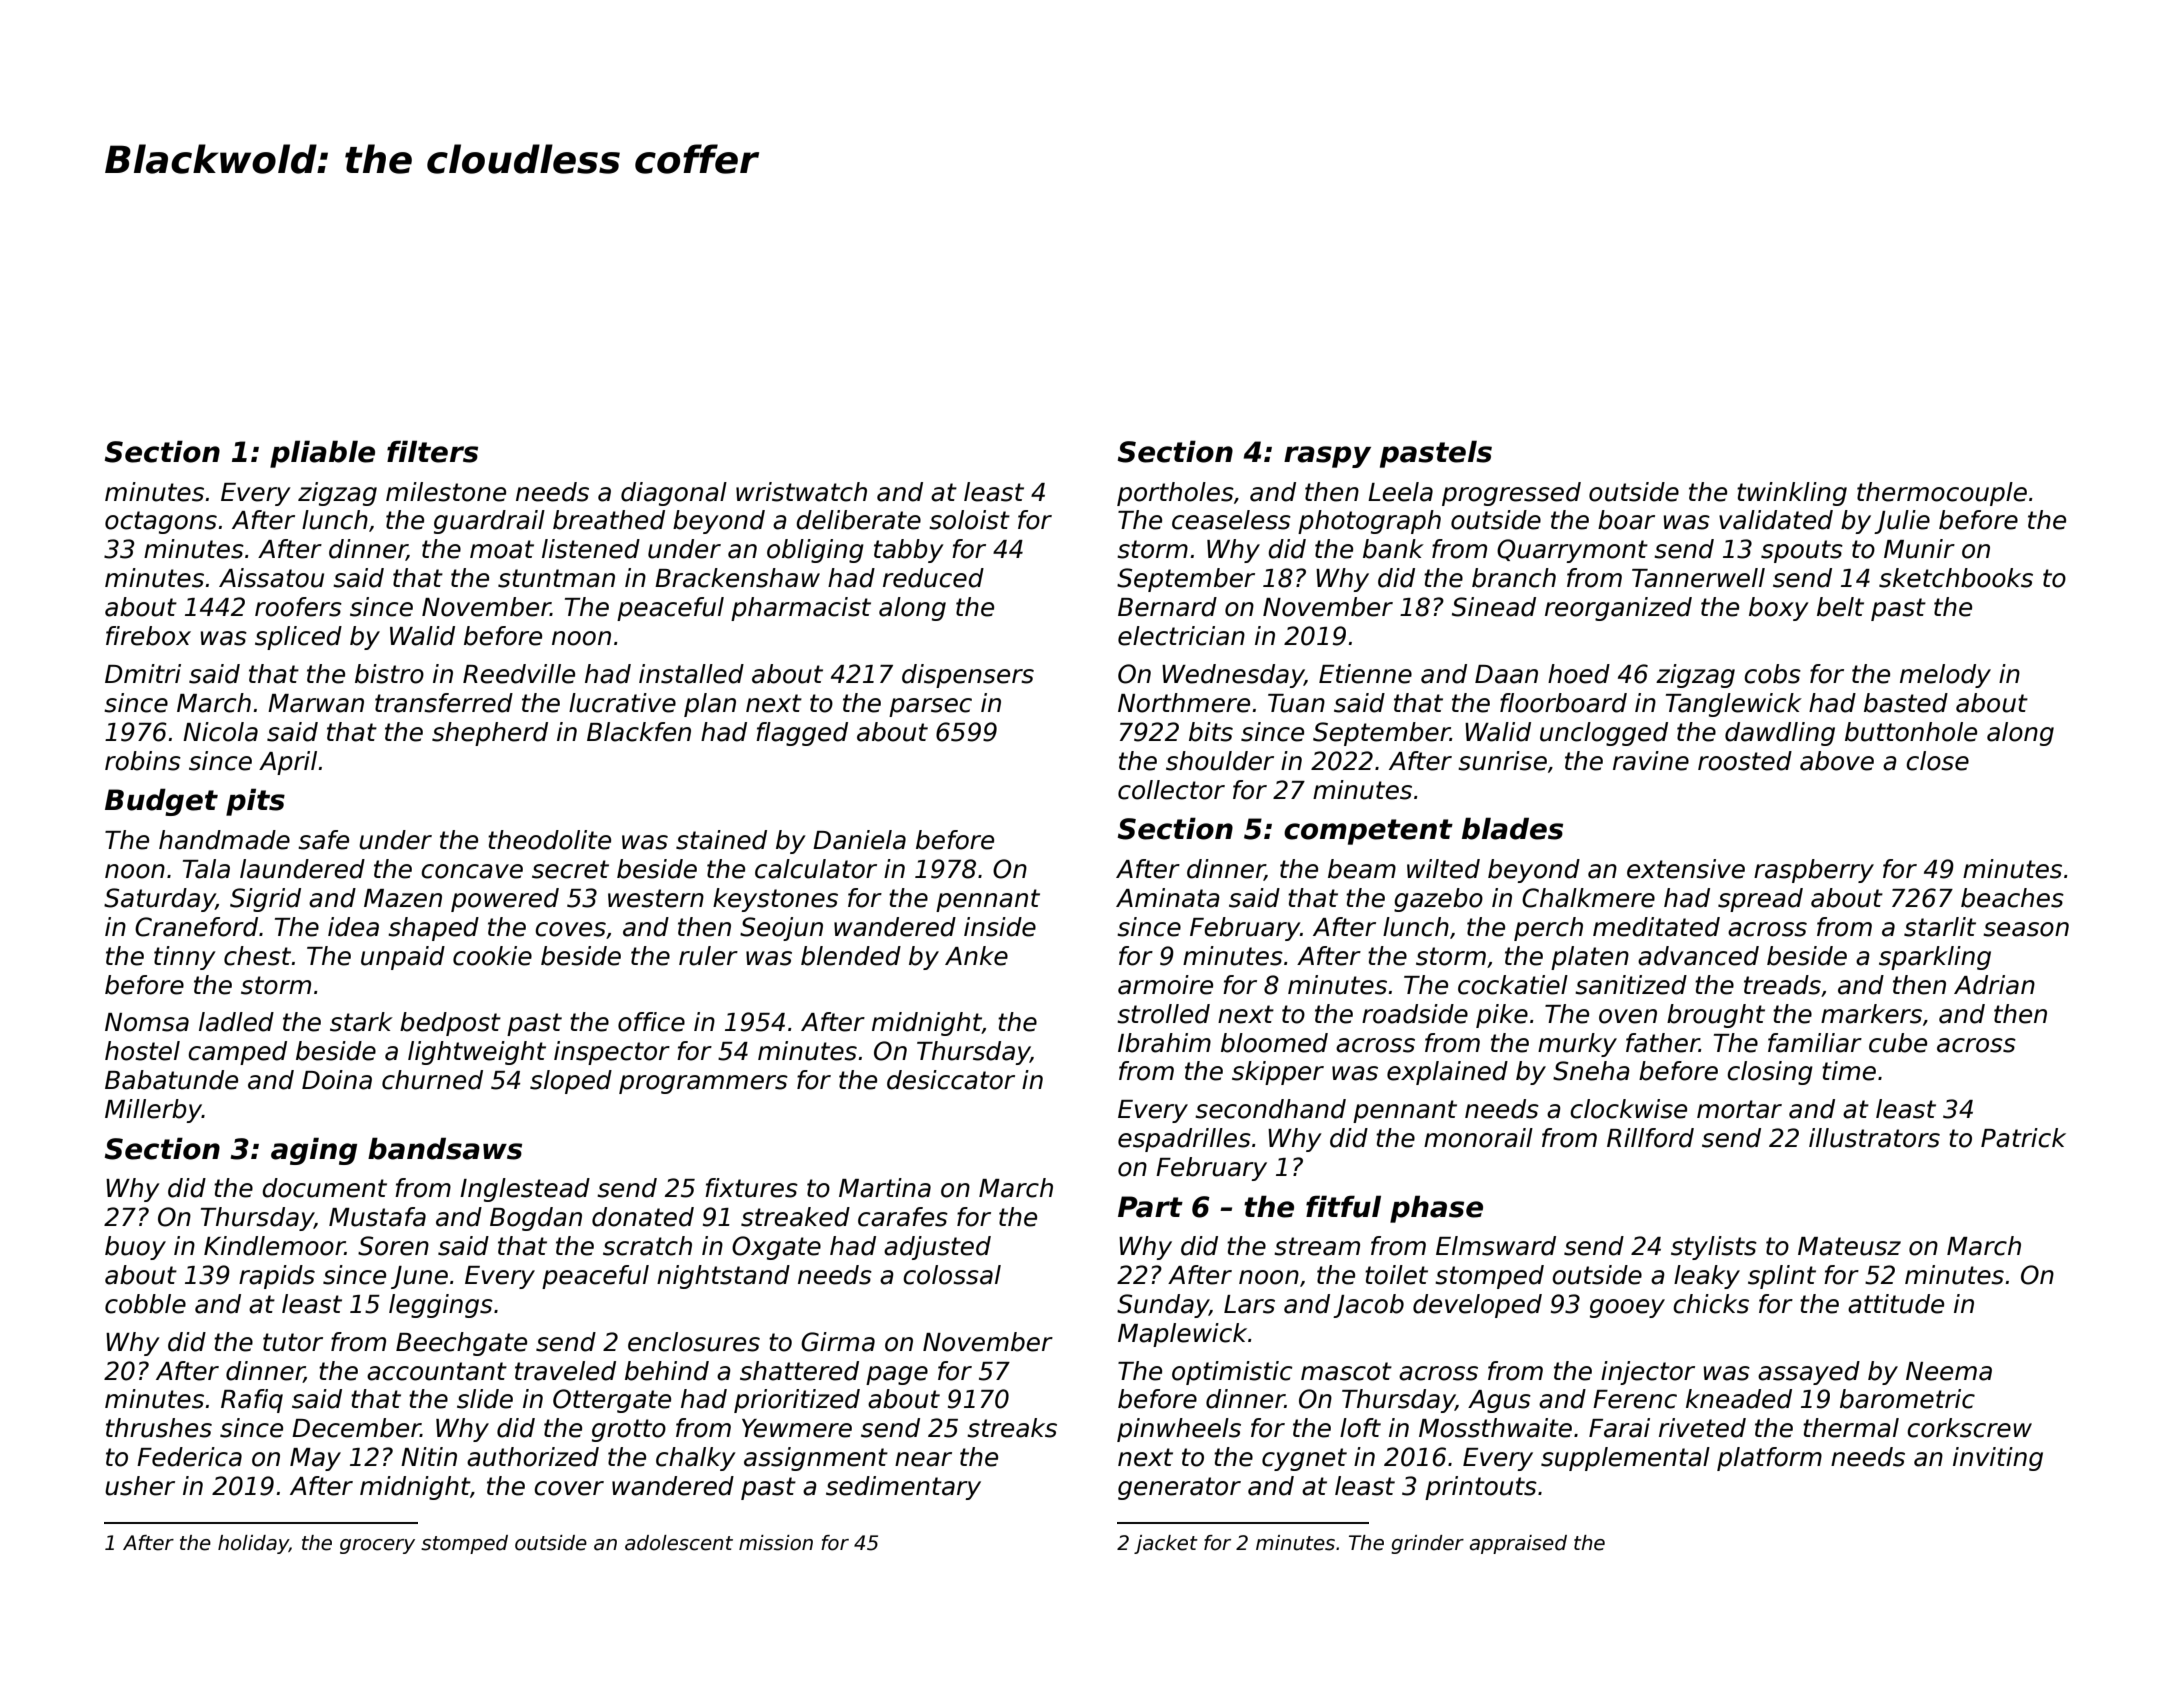  What do you see at coordinates (1698, 956) in the page?
I see `advanced` at bounding box center [1698, 956].
